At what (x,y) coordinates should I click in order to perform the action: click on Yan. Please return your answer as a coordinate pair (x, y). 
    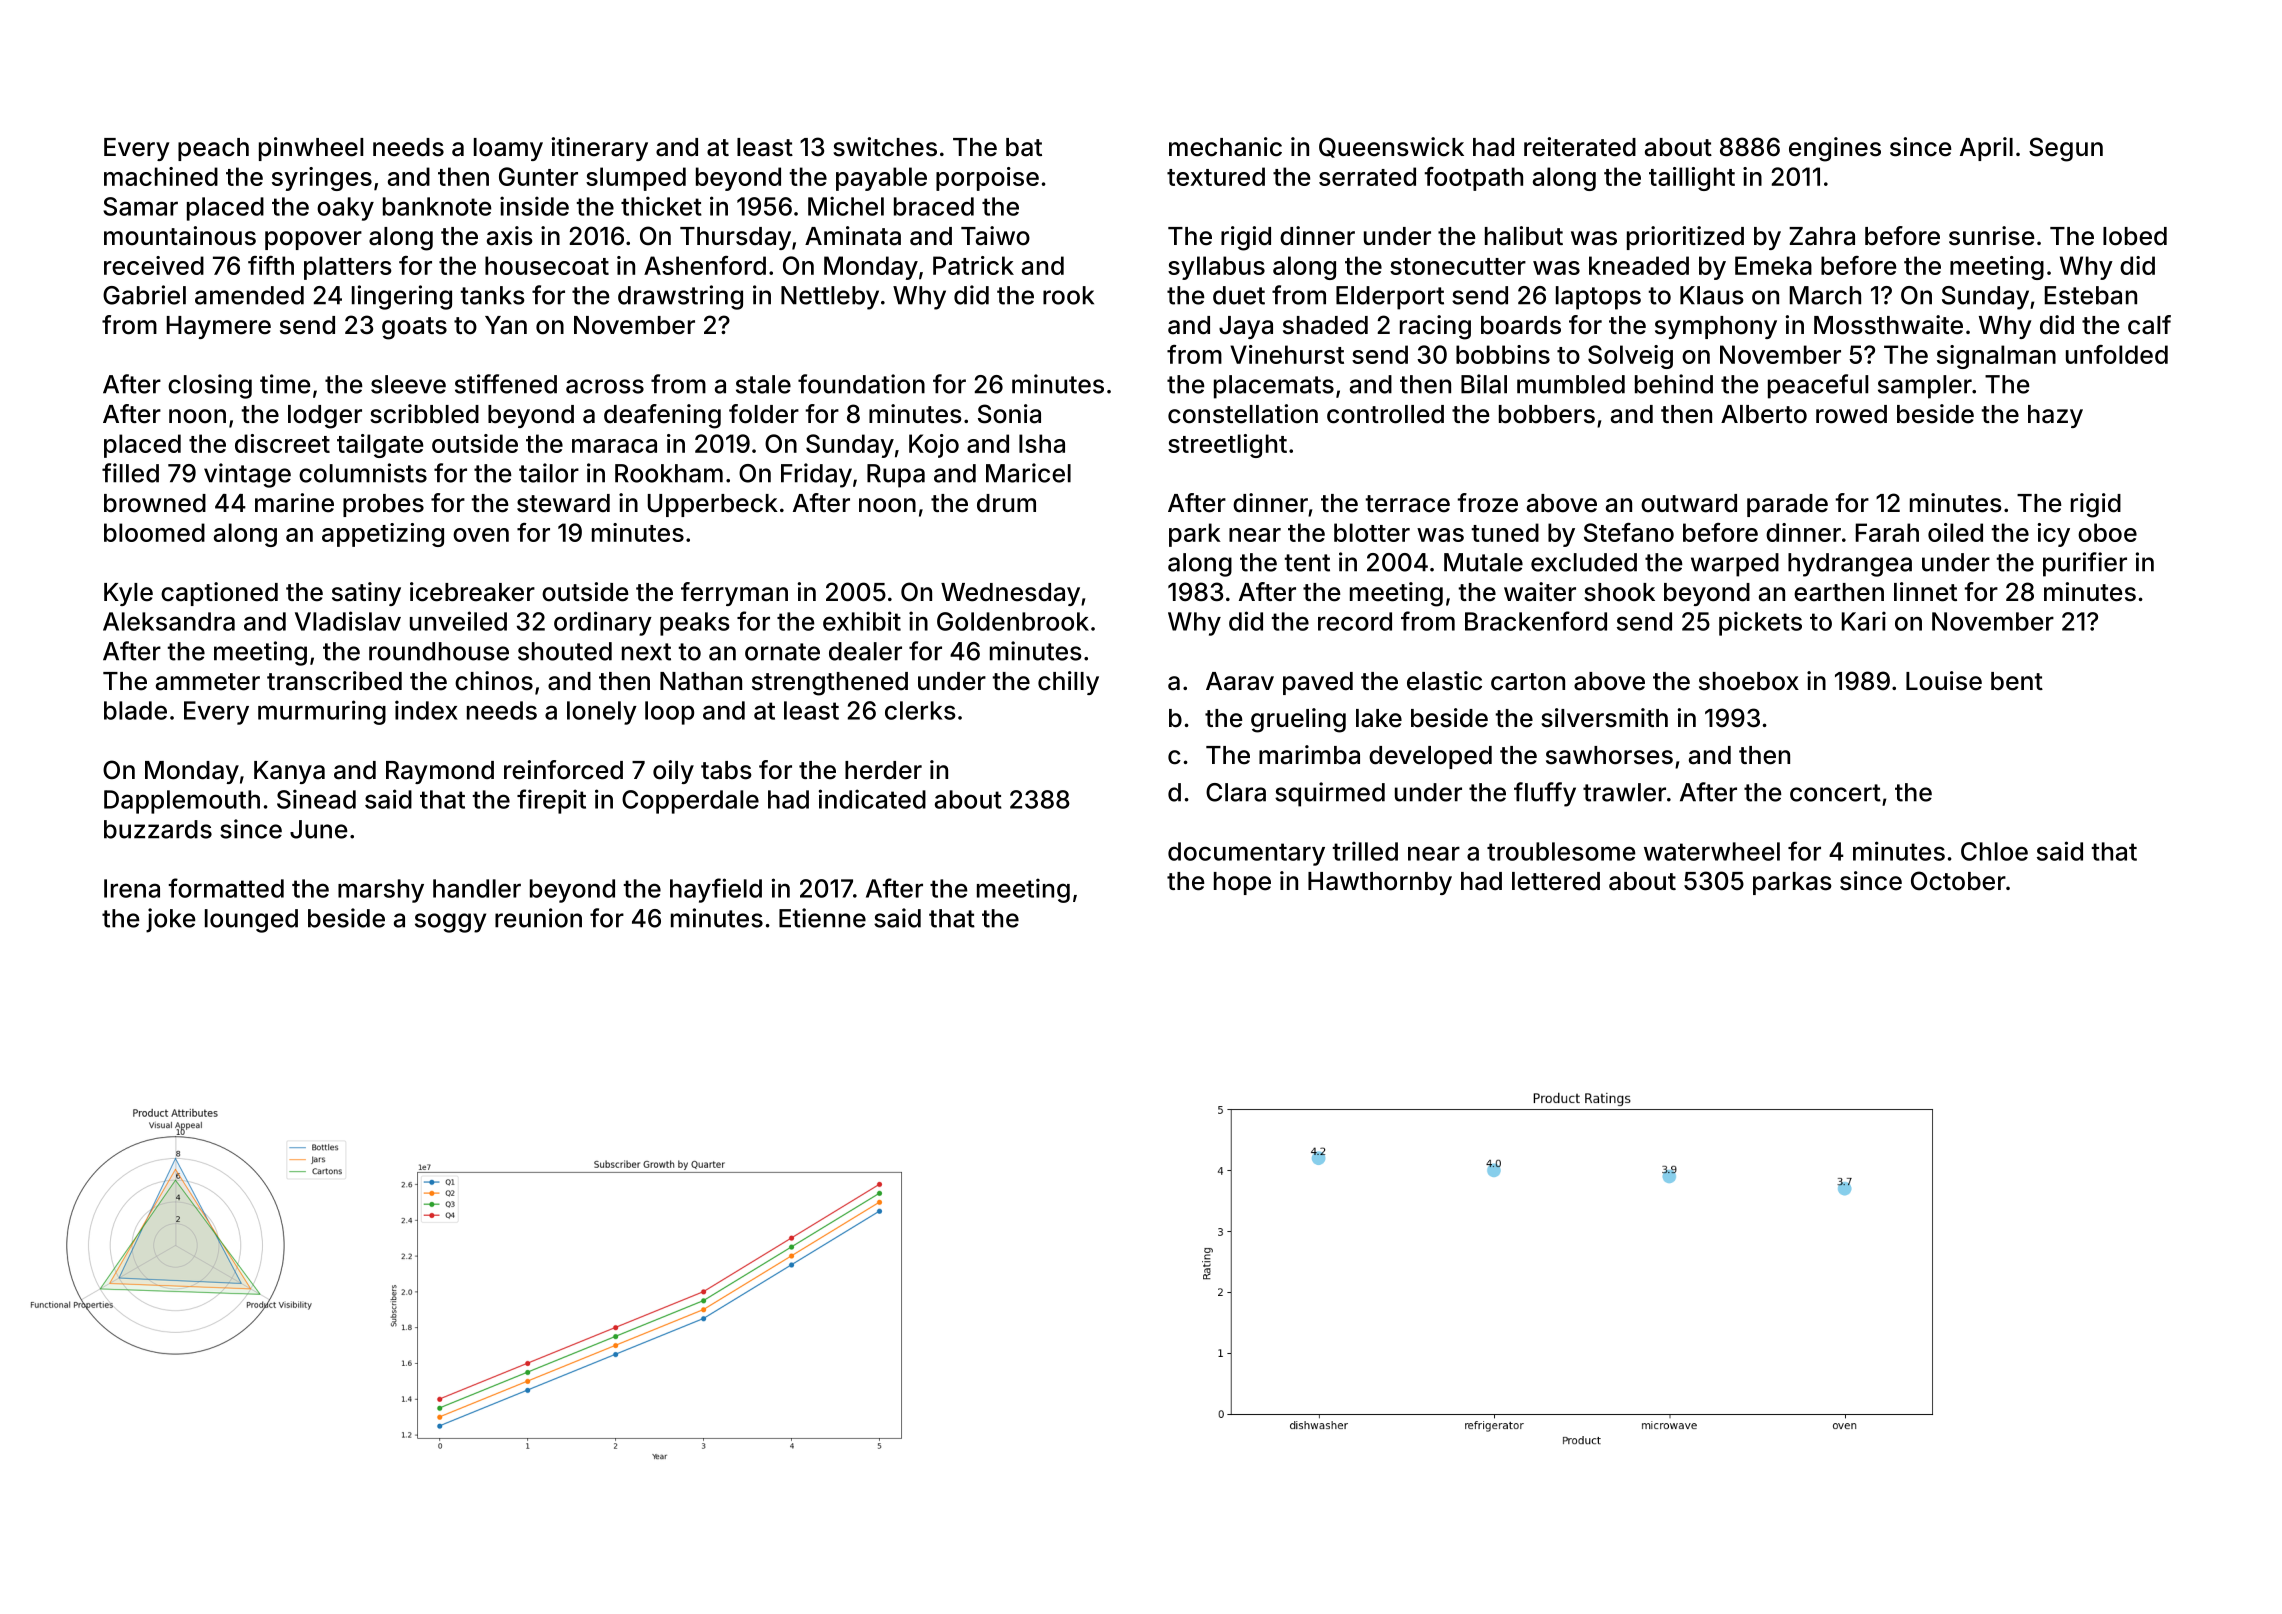
    Looking at the image, I should click on (506, 325).
